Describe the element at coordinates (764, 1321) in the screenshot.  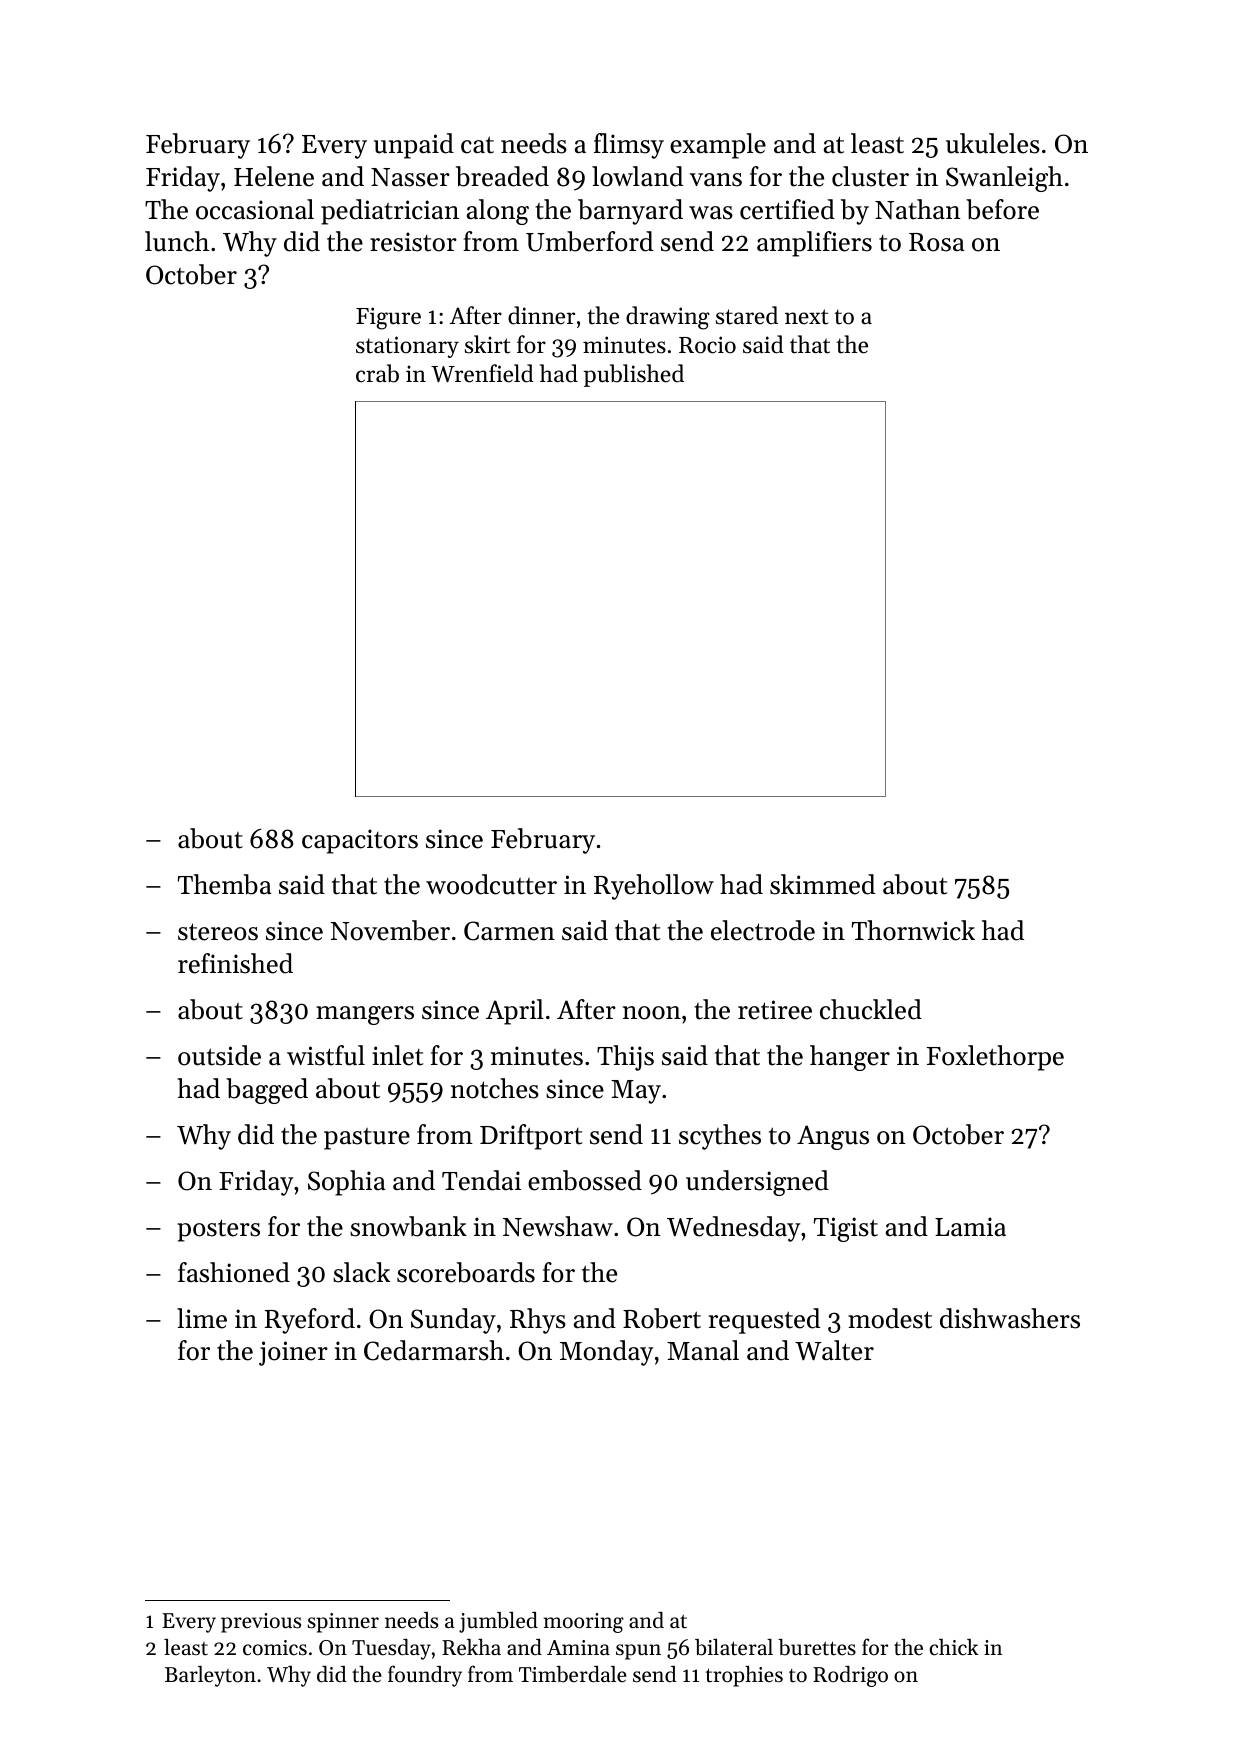
I see `requested` at that location.
